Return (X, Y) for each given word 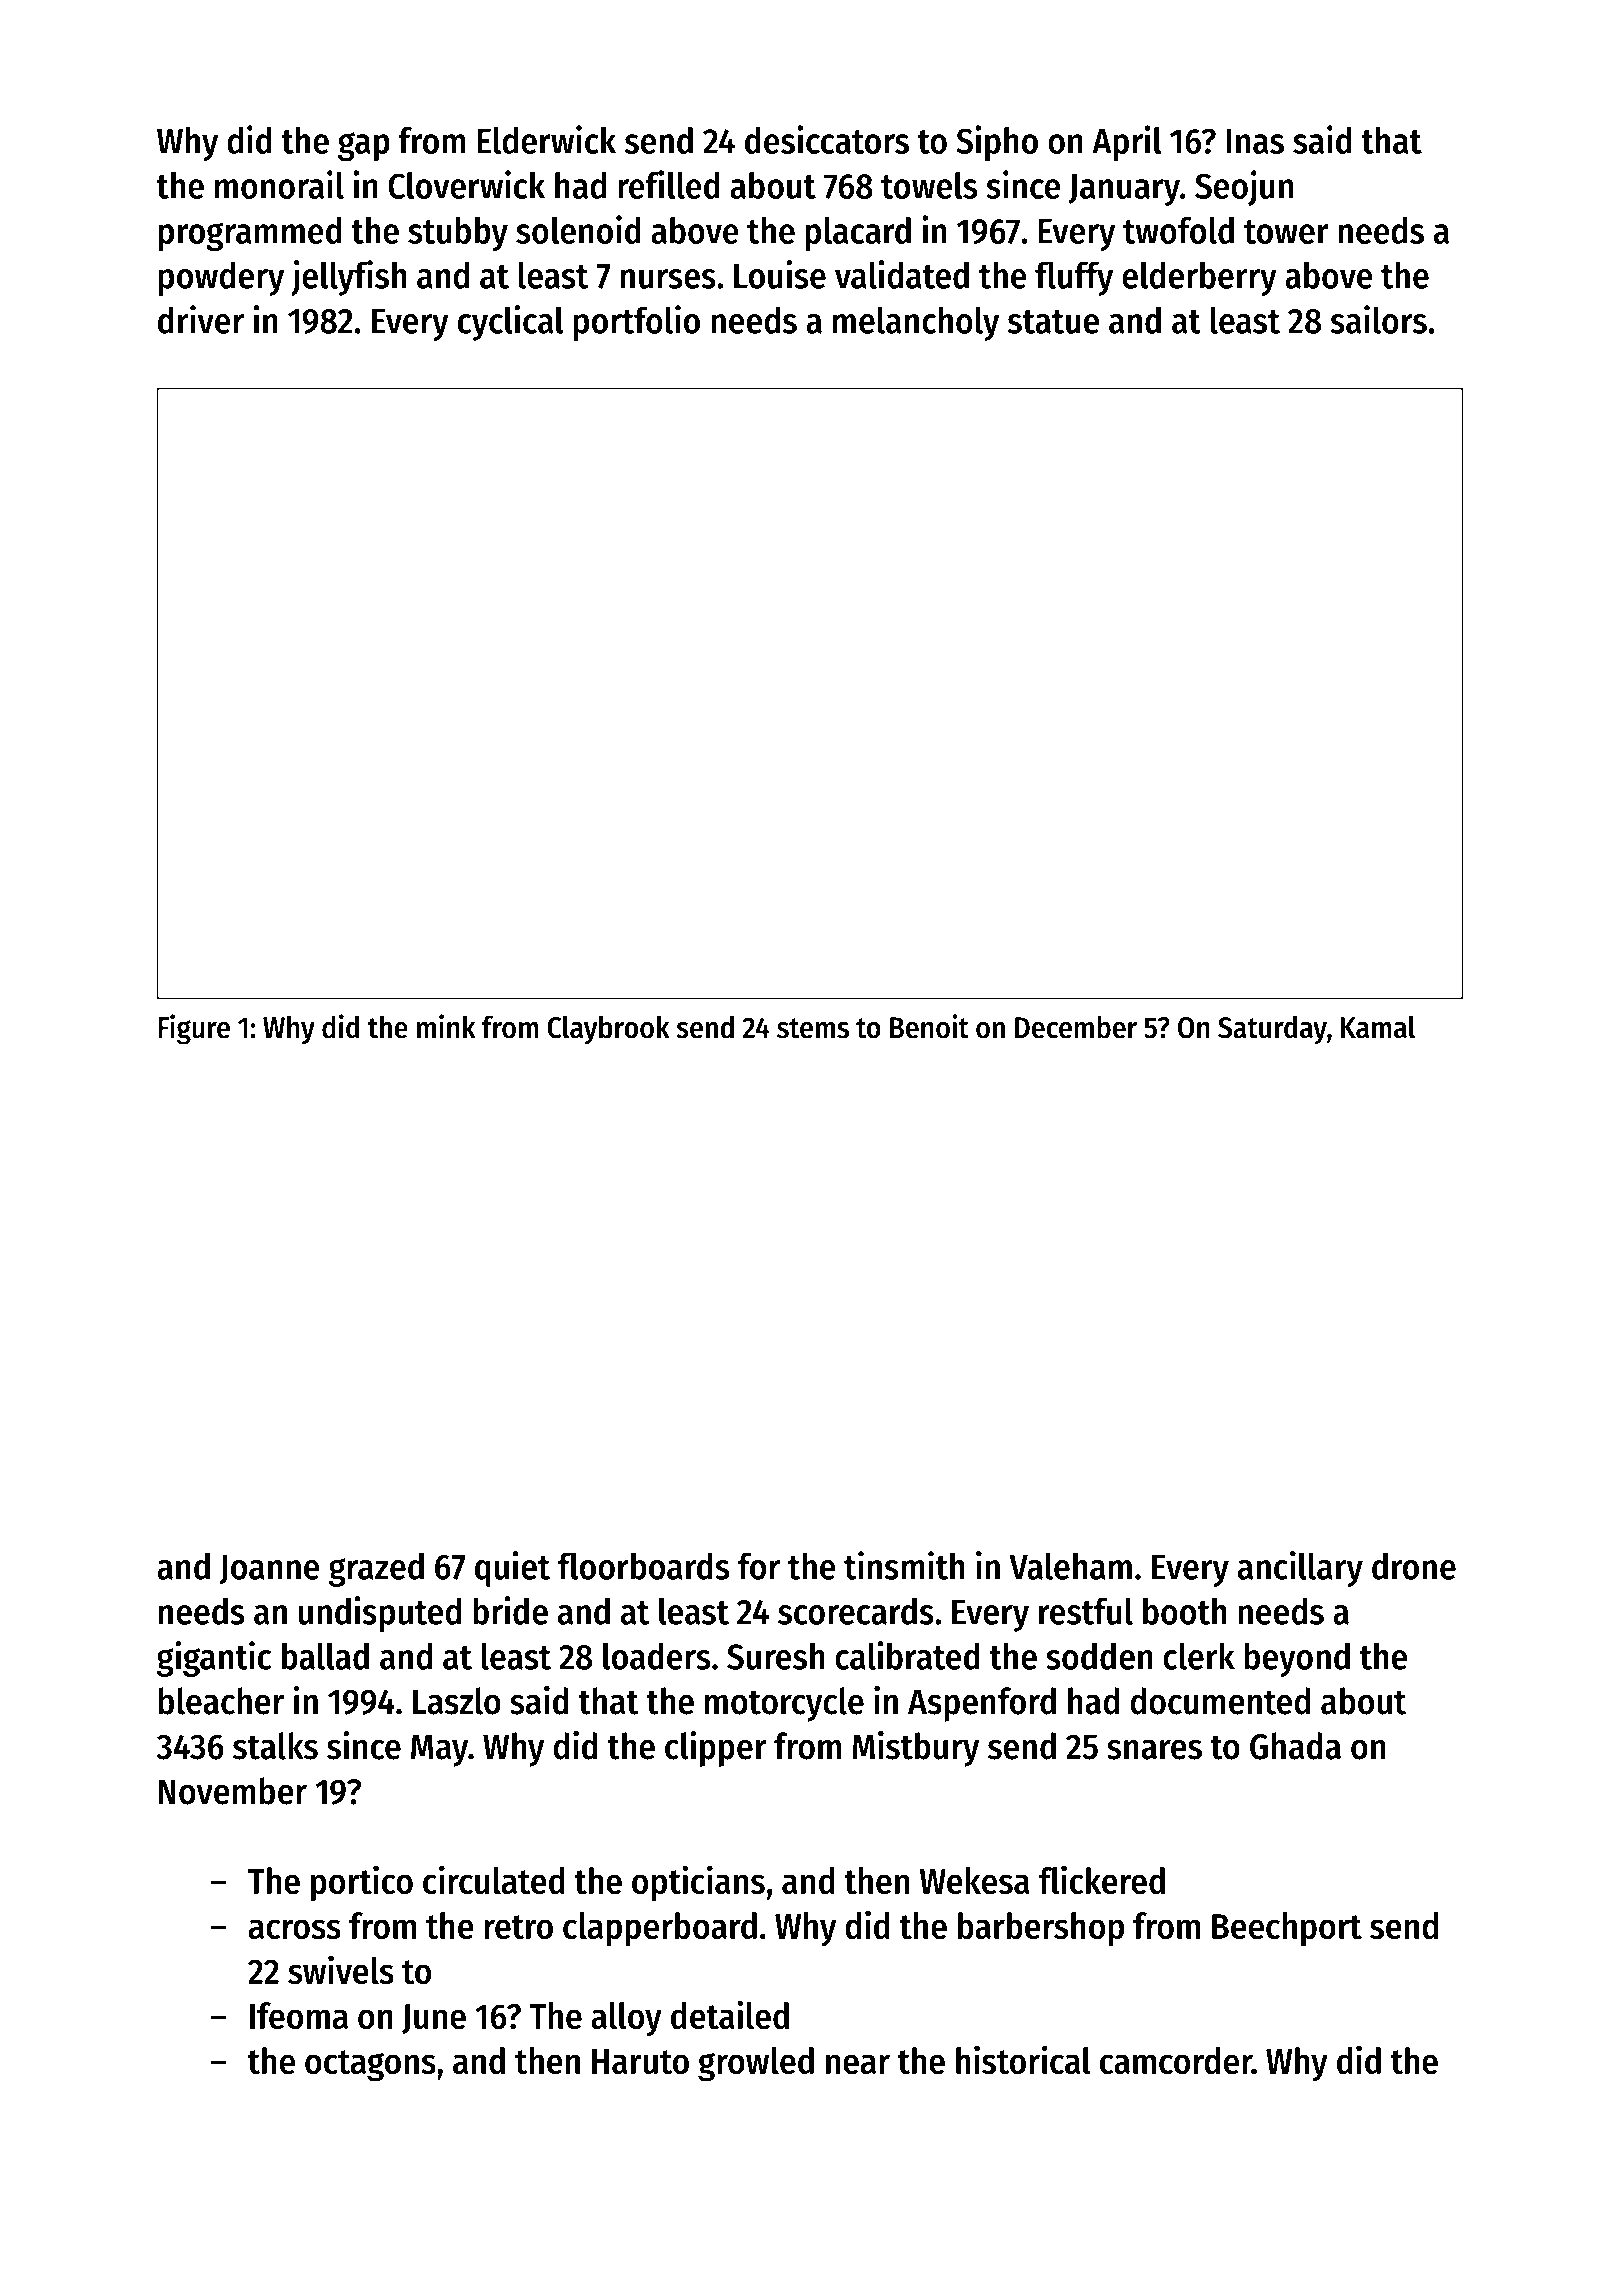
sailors (1378, 319)
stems (813, 1028)
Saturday (1272, 1030)
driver (201, 319)
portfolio (637, 323)
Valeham (1070, 1566)
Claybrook (608, 1030)
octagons (370, 2066)
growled (756, 2064)
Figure (194, 1029)
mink (446, 1026)
